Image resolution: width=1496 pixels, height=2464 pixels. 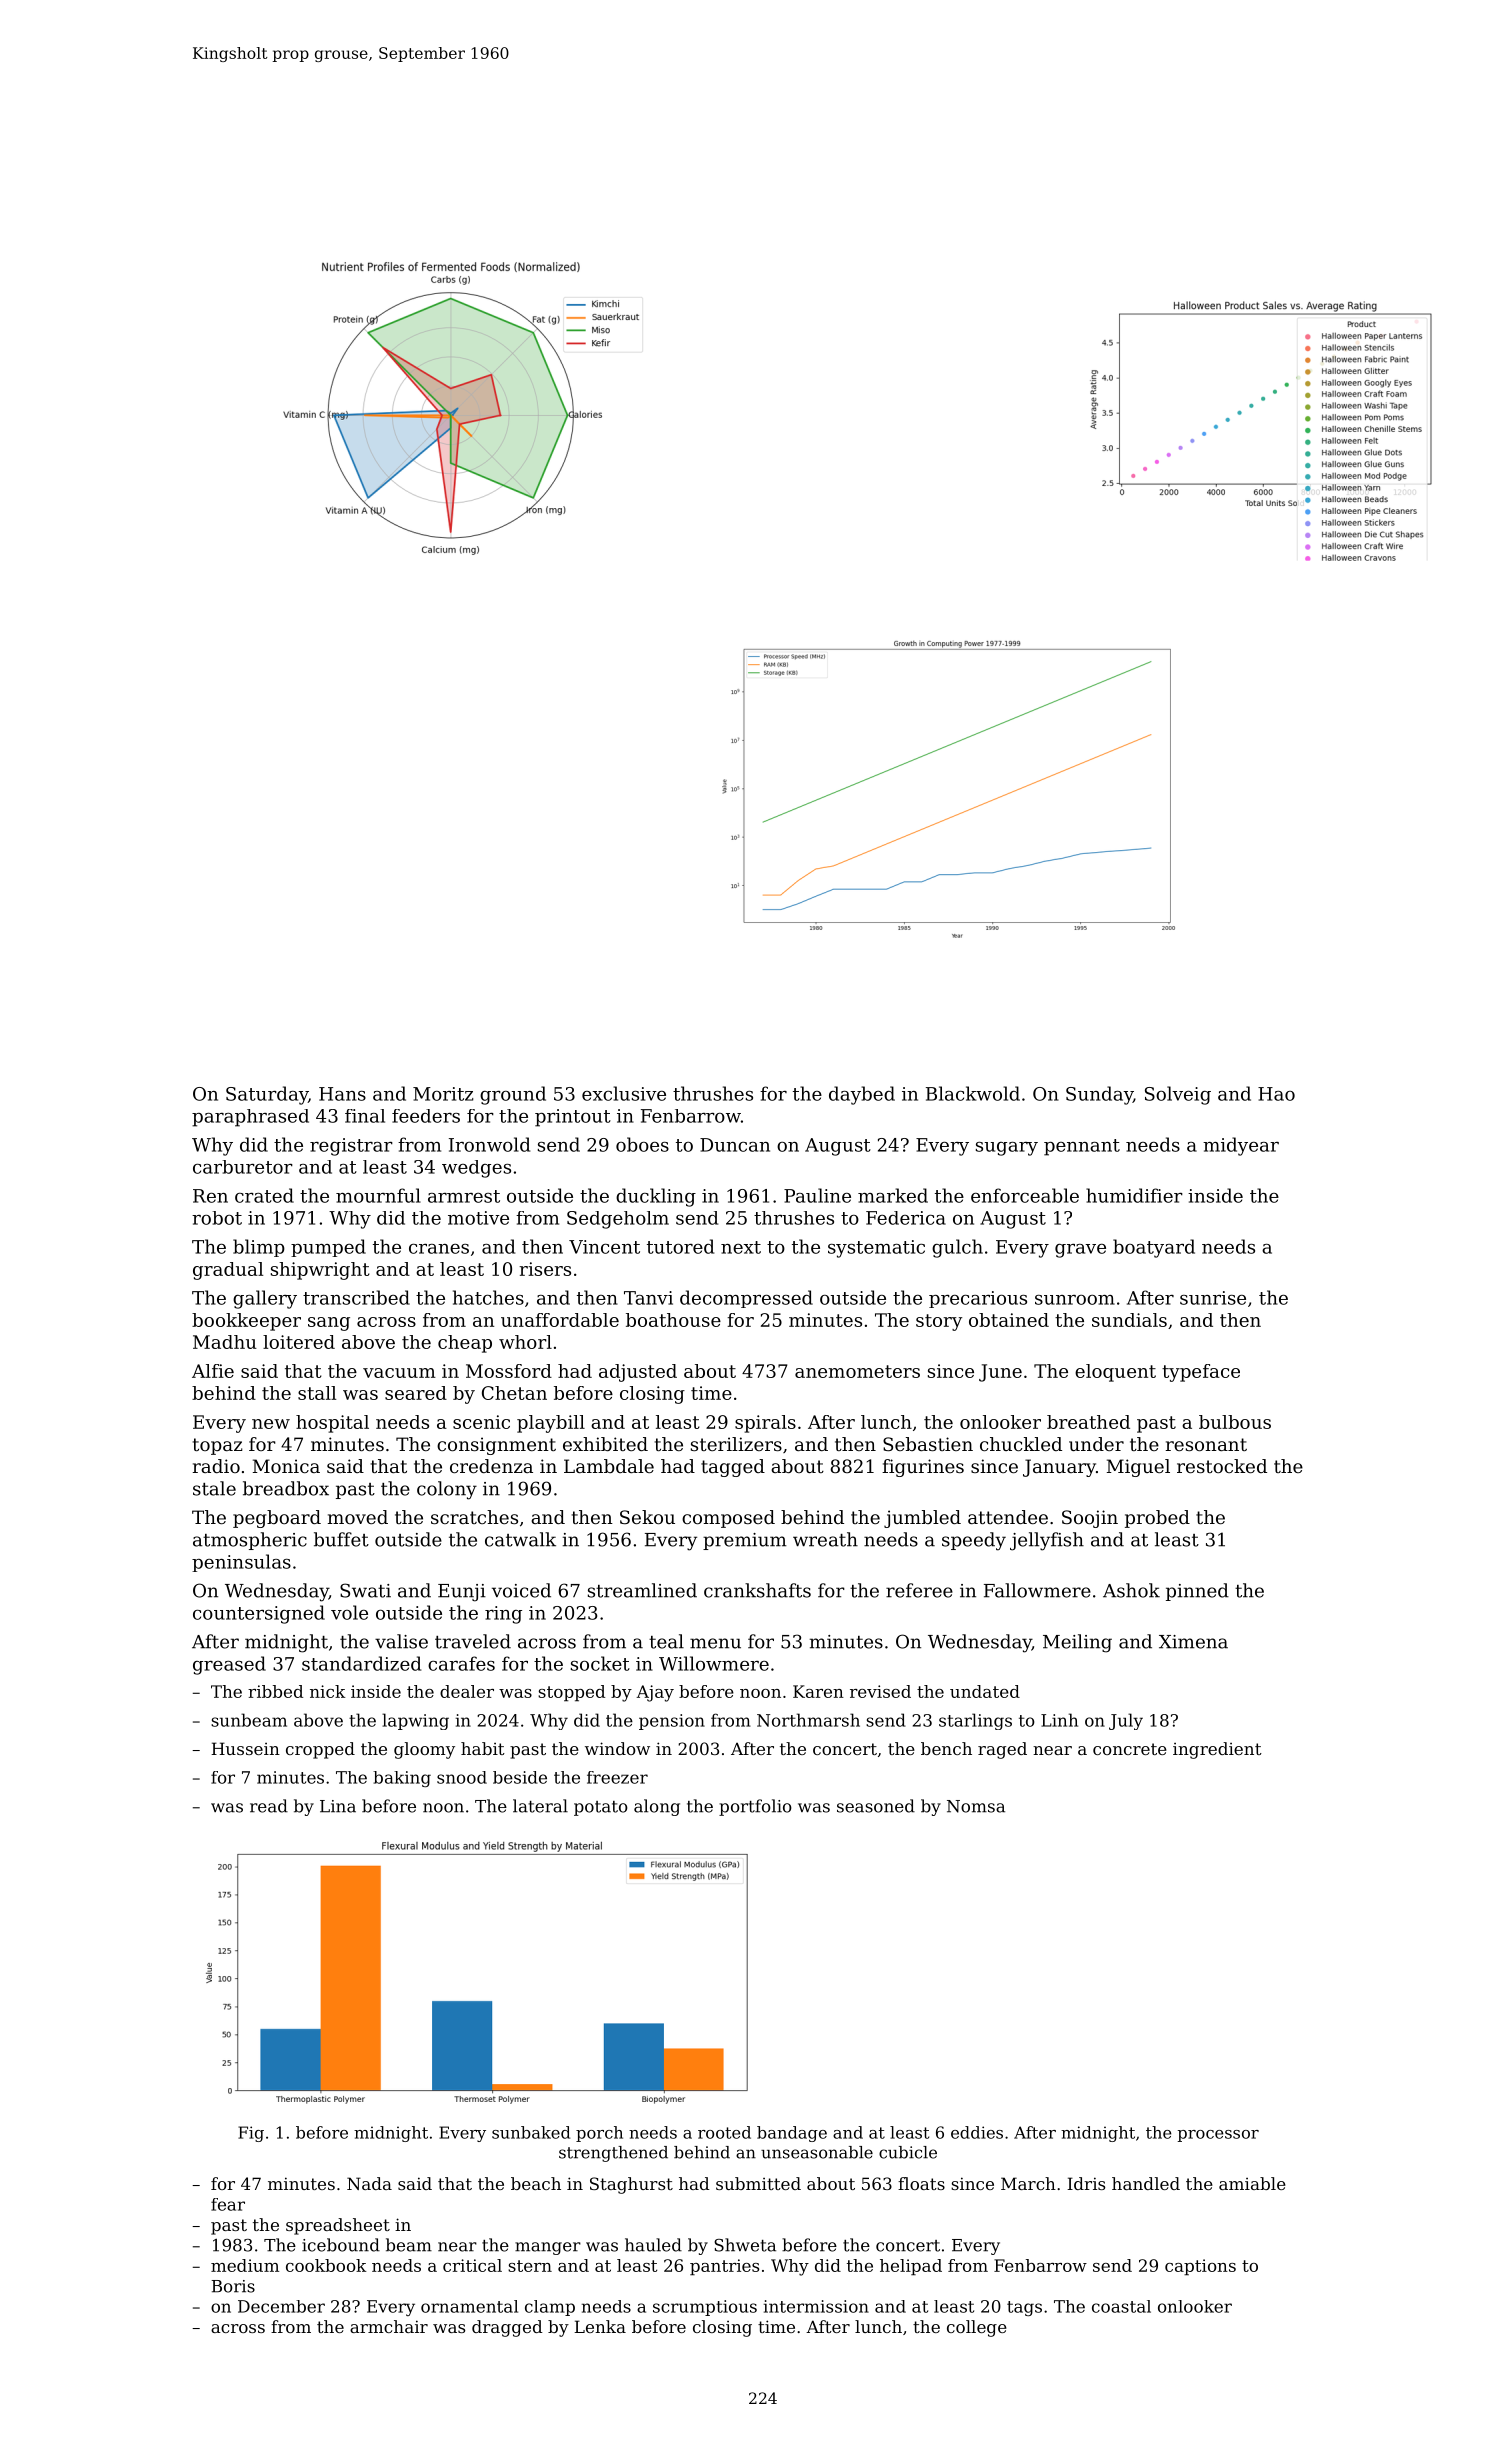 What do you see at coordinates (443, 1094) in the image?
I see `Moritz` at bounding box center [443, 1094].
